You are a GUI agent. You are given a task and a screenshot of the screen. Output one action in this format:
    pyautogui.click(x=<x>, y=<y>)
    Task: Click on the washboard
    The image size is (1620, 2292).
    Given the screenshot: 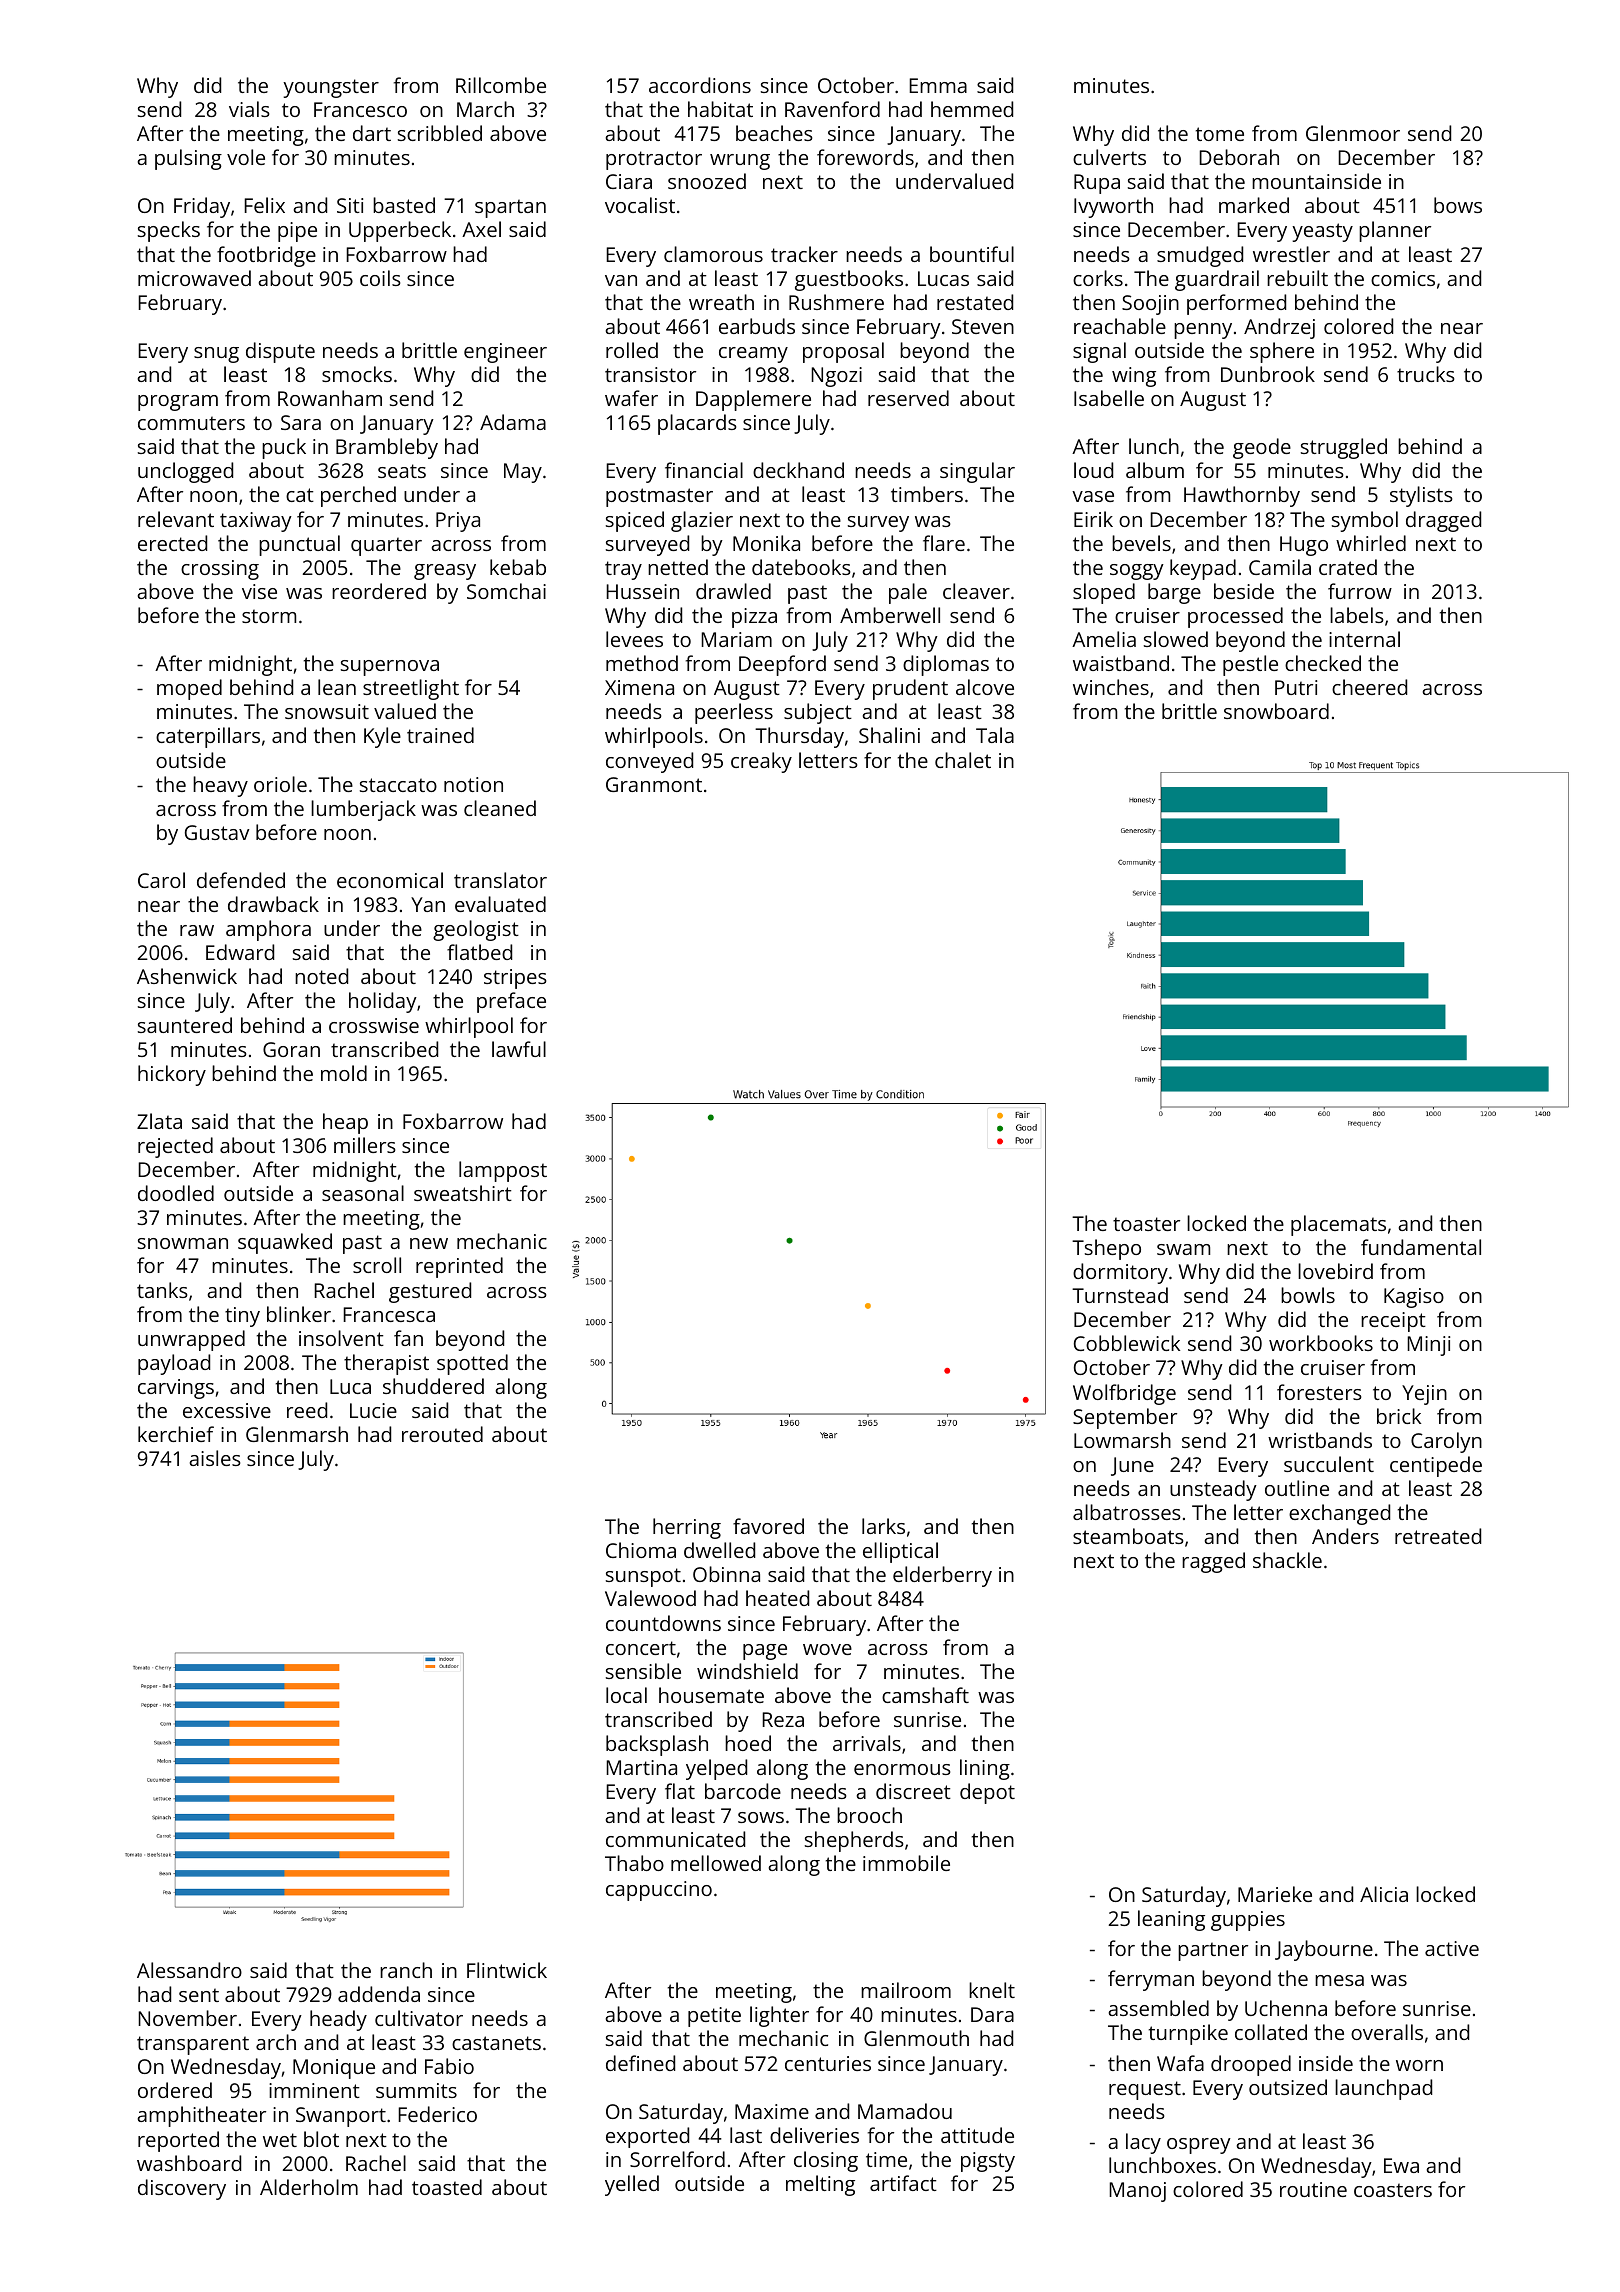 What is the action you would take?
    pyautogui.click(x=189, y=2163)
